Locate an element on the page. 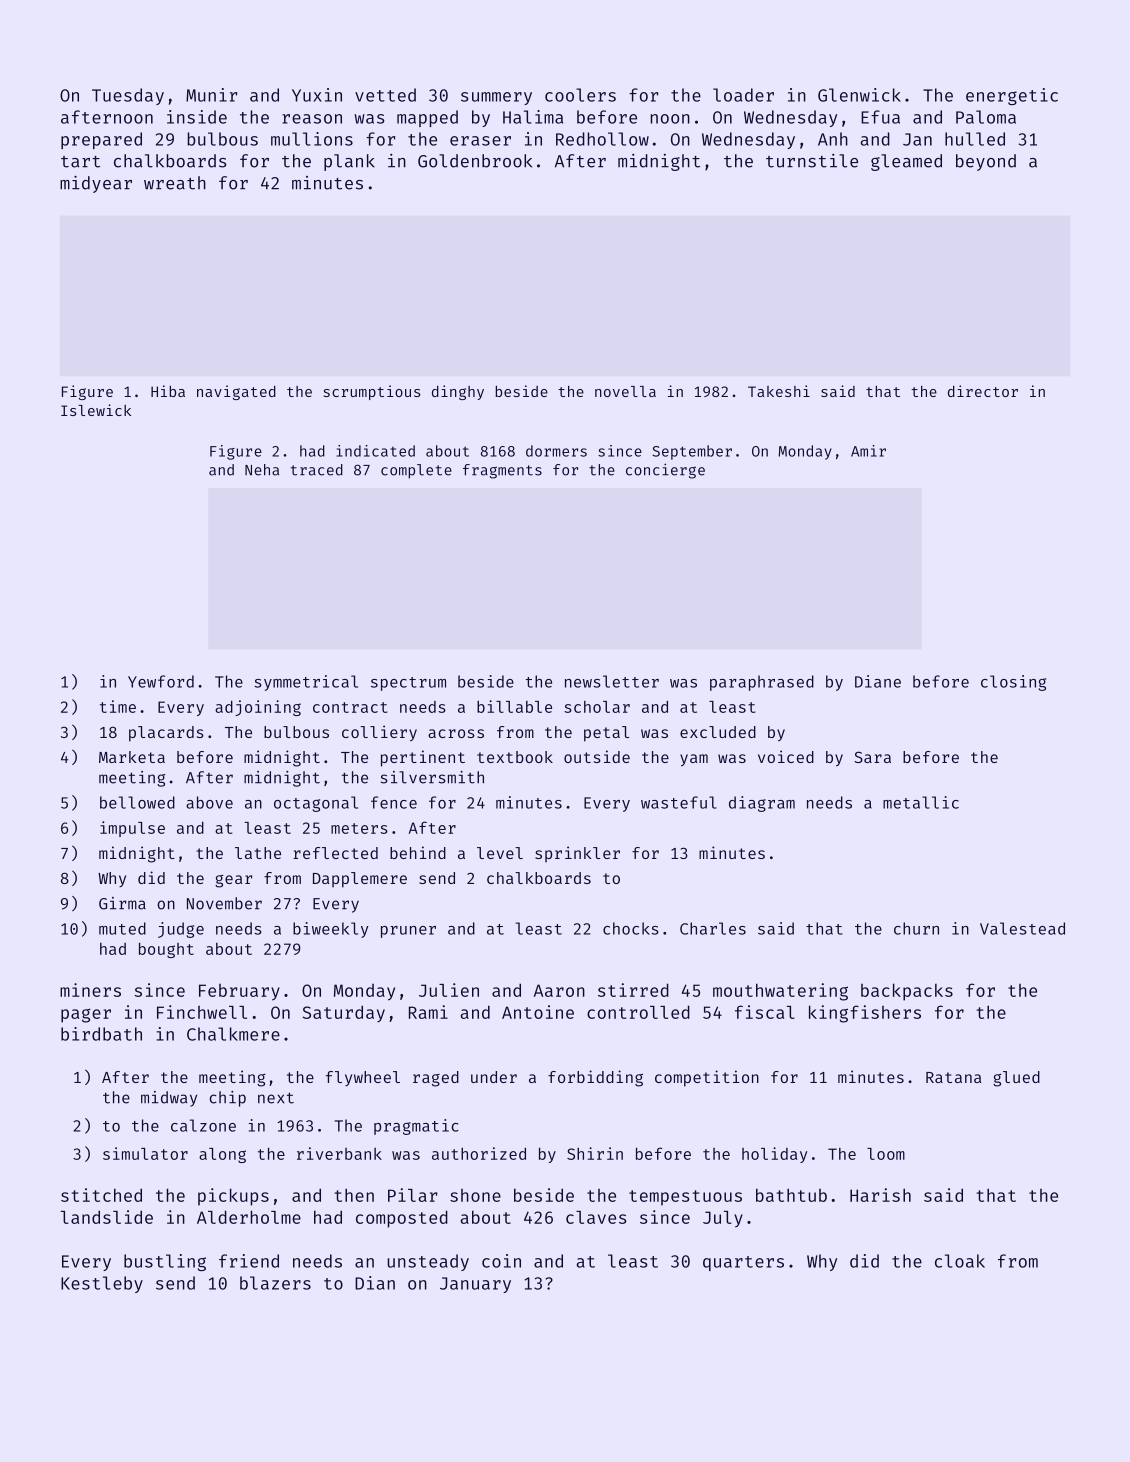 The image size is (1130, 1462). colliery is located at coordinates (379, 733).
